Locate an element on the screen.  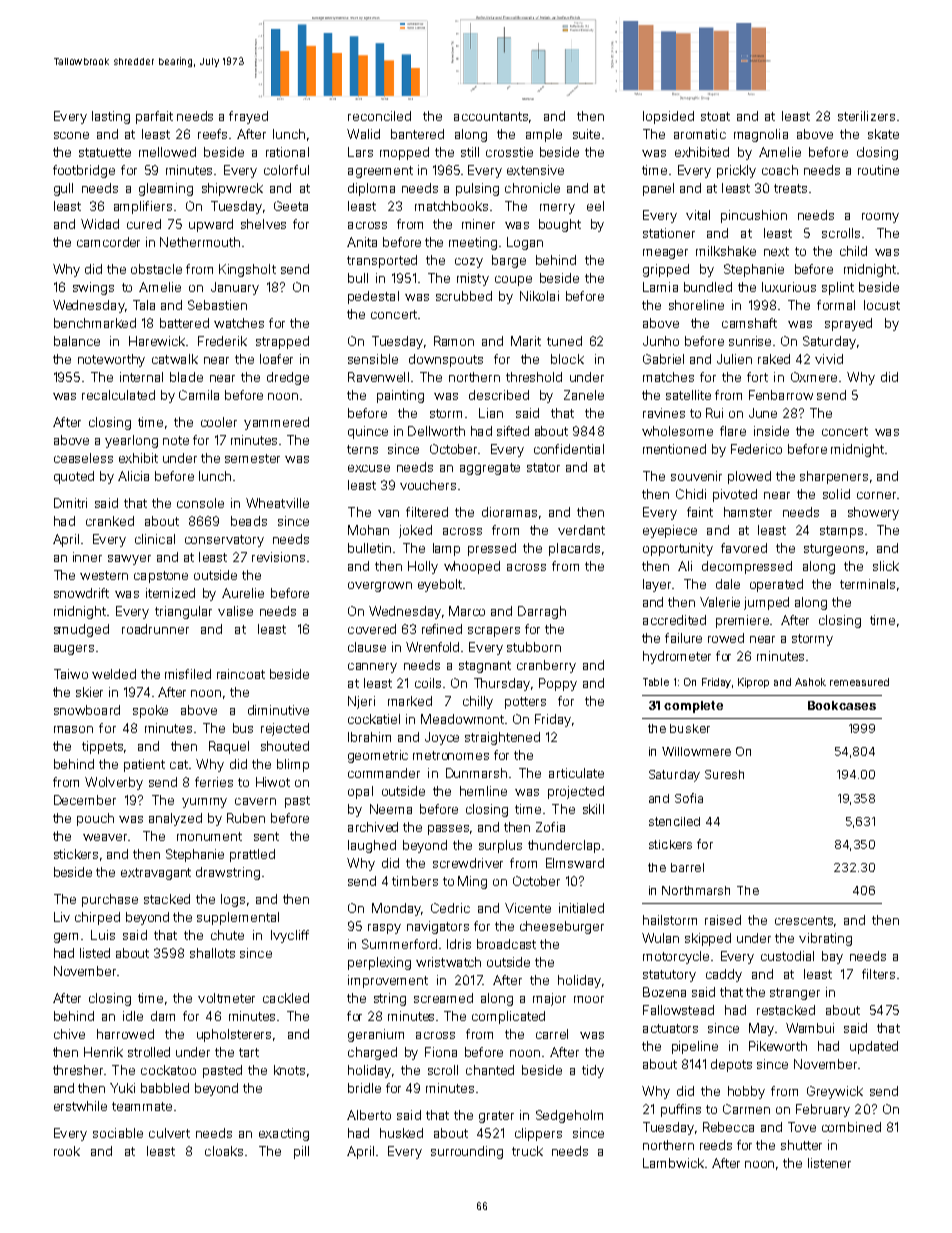
improvement is located at coordinates (388, 981).
